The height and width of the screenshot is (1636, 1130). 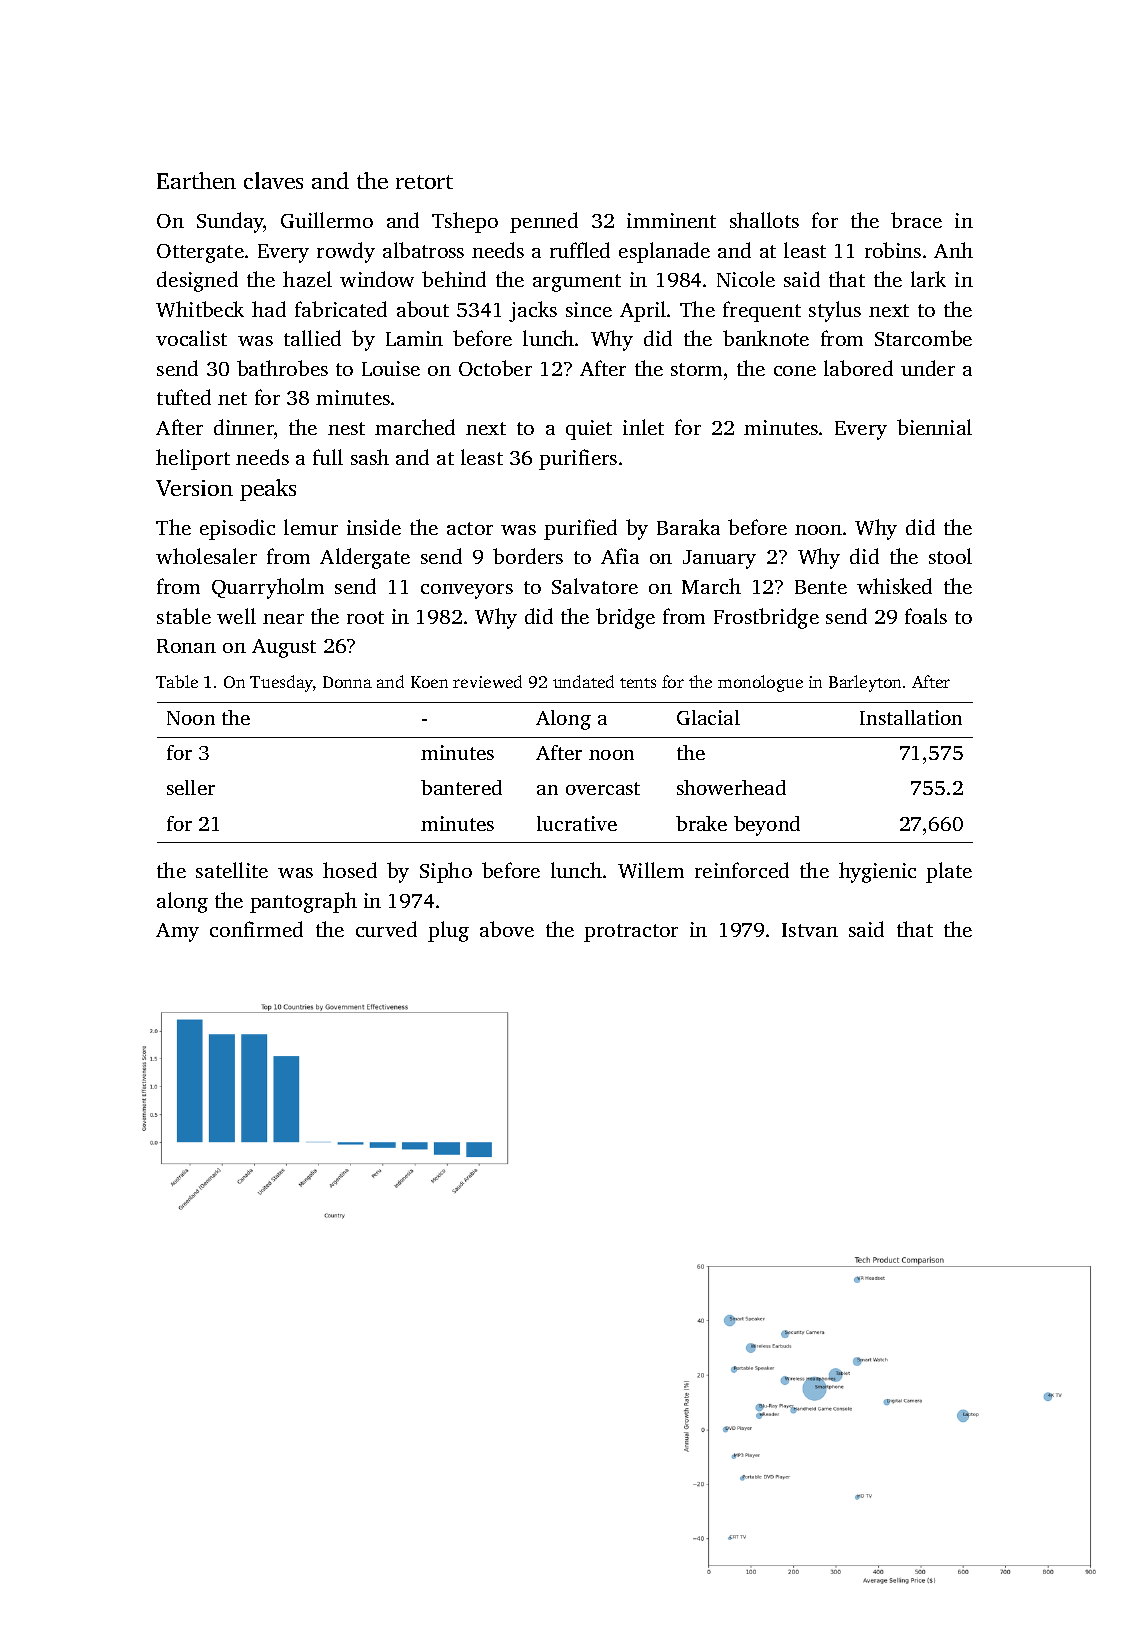 What do you see at coordinates (327, 220) in the screenshot?
I see `Guillermo` at bounding box center [327, 220].
